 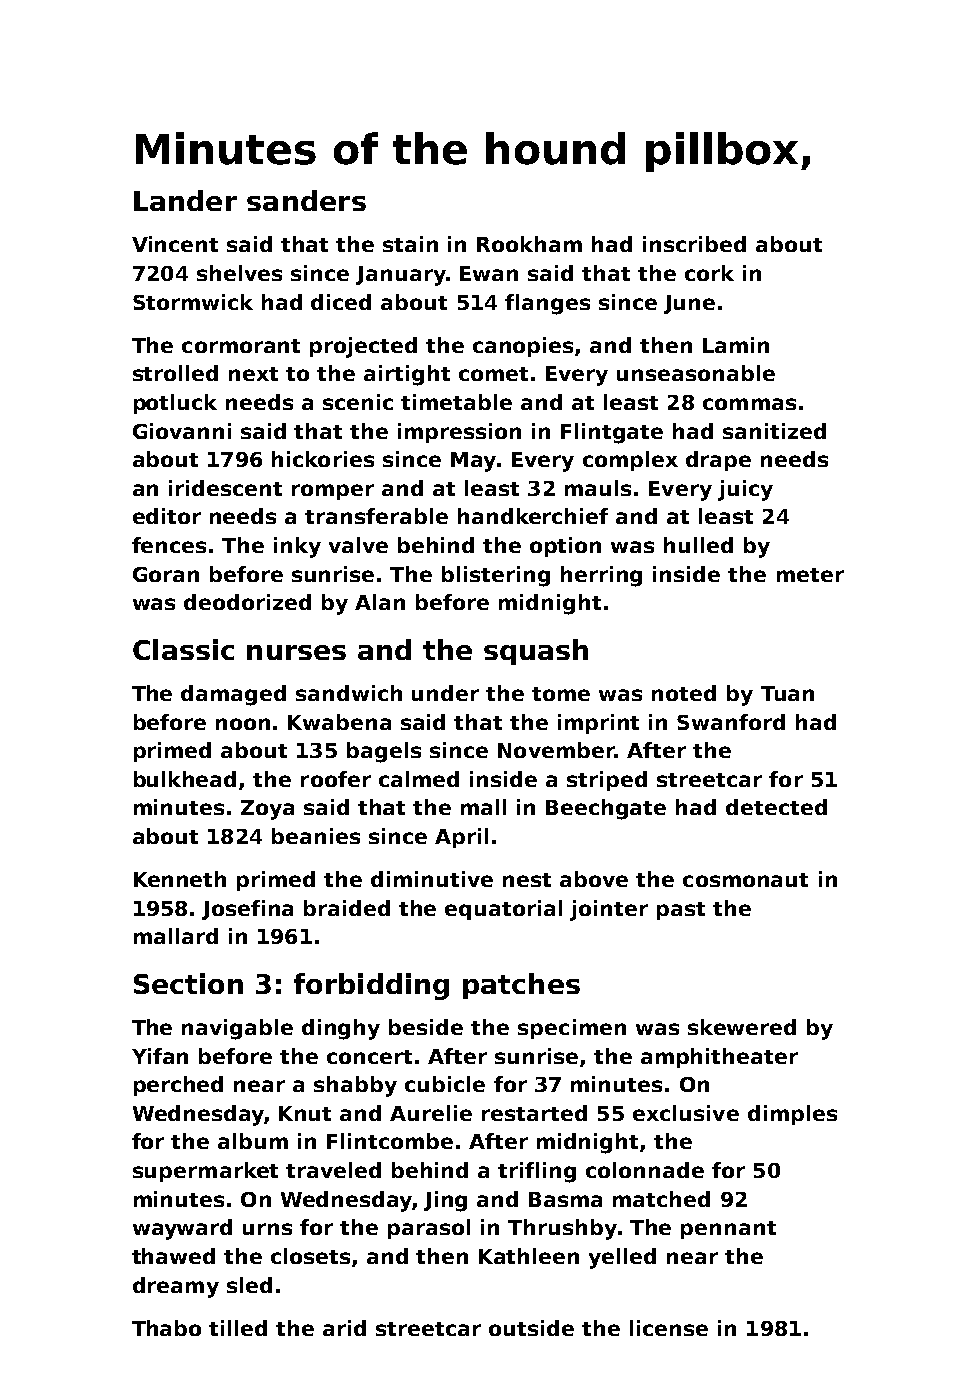 I want to click on hulled, so click(x=698, y=545).
